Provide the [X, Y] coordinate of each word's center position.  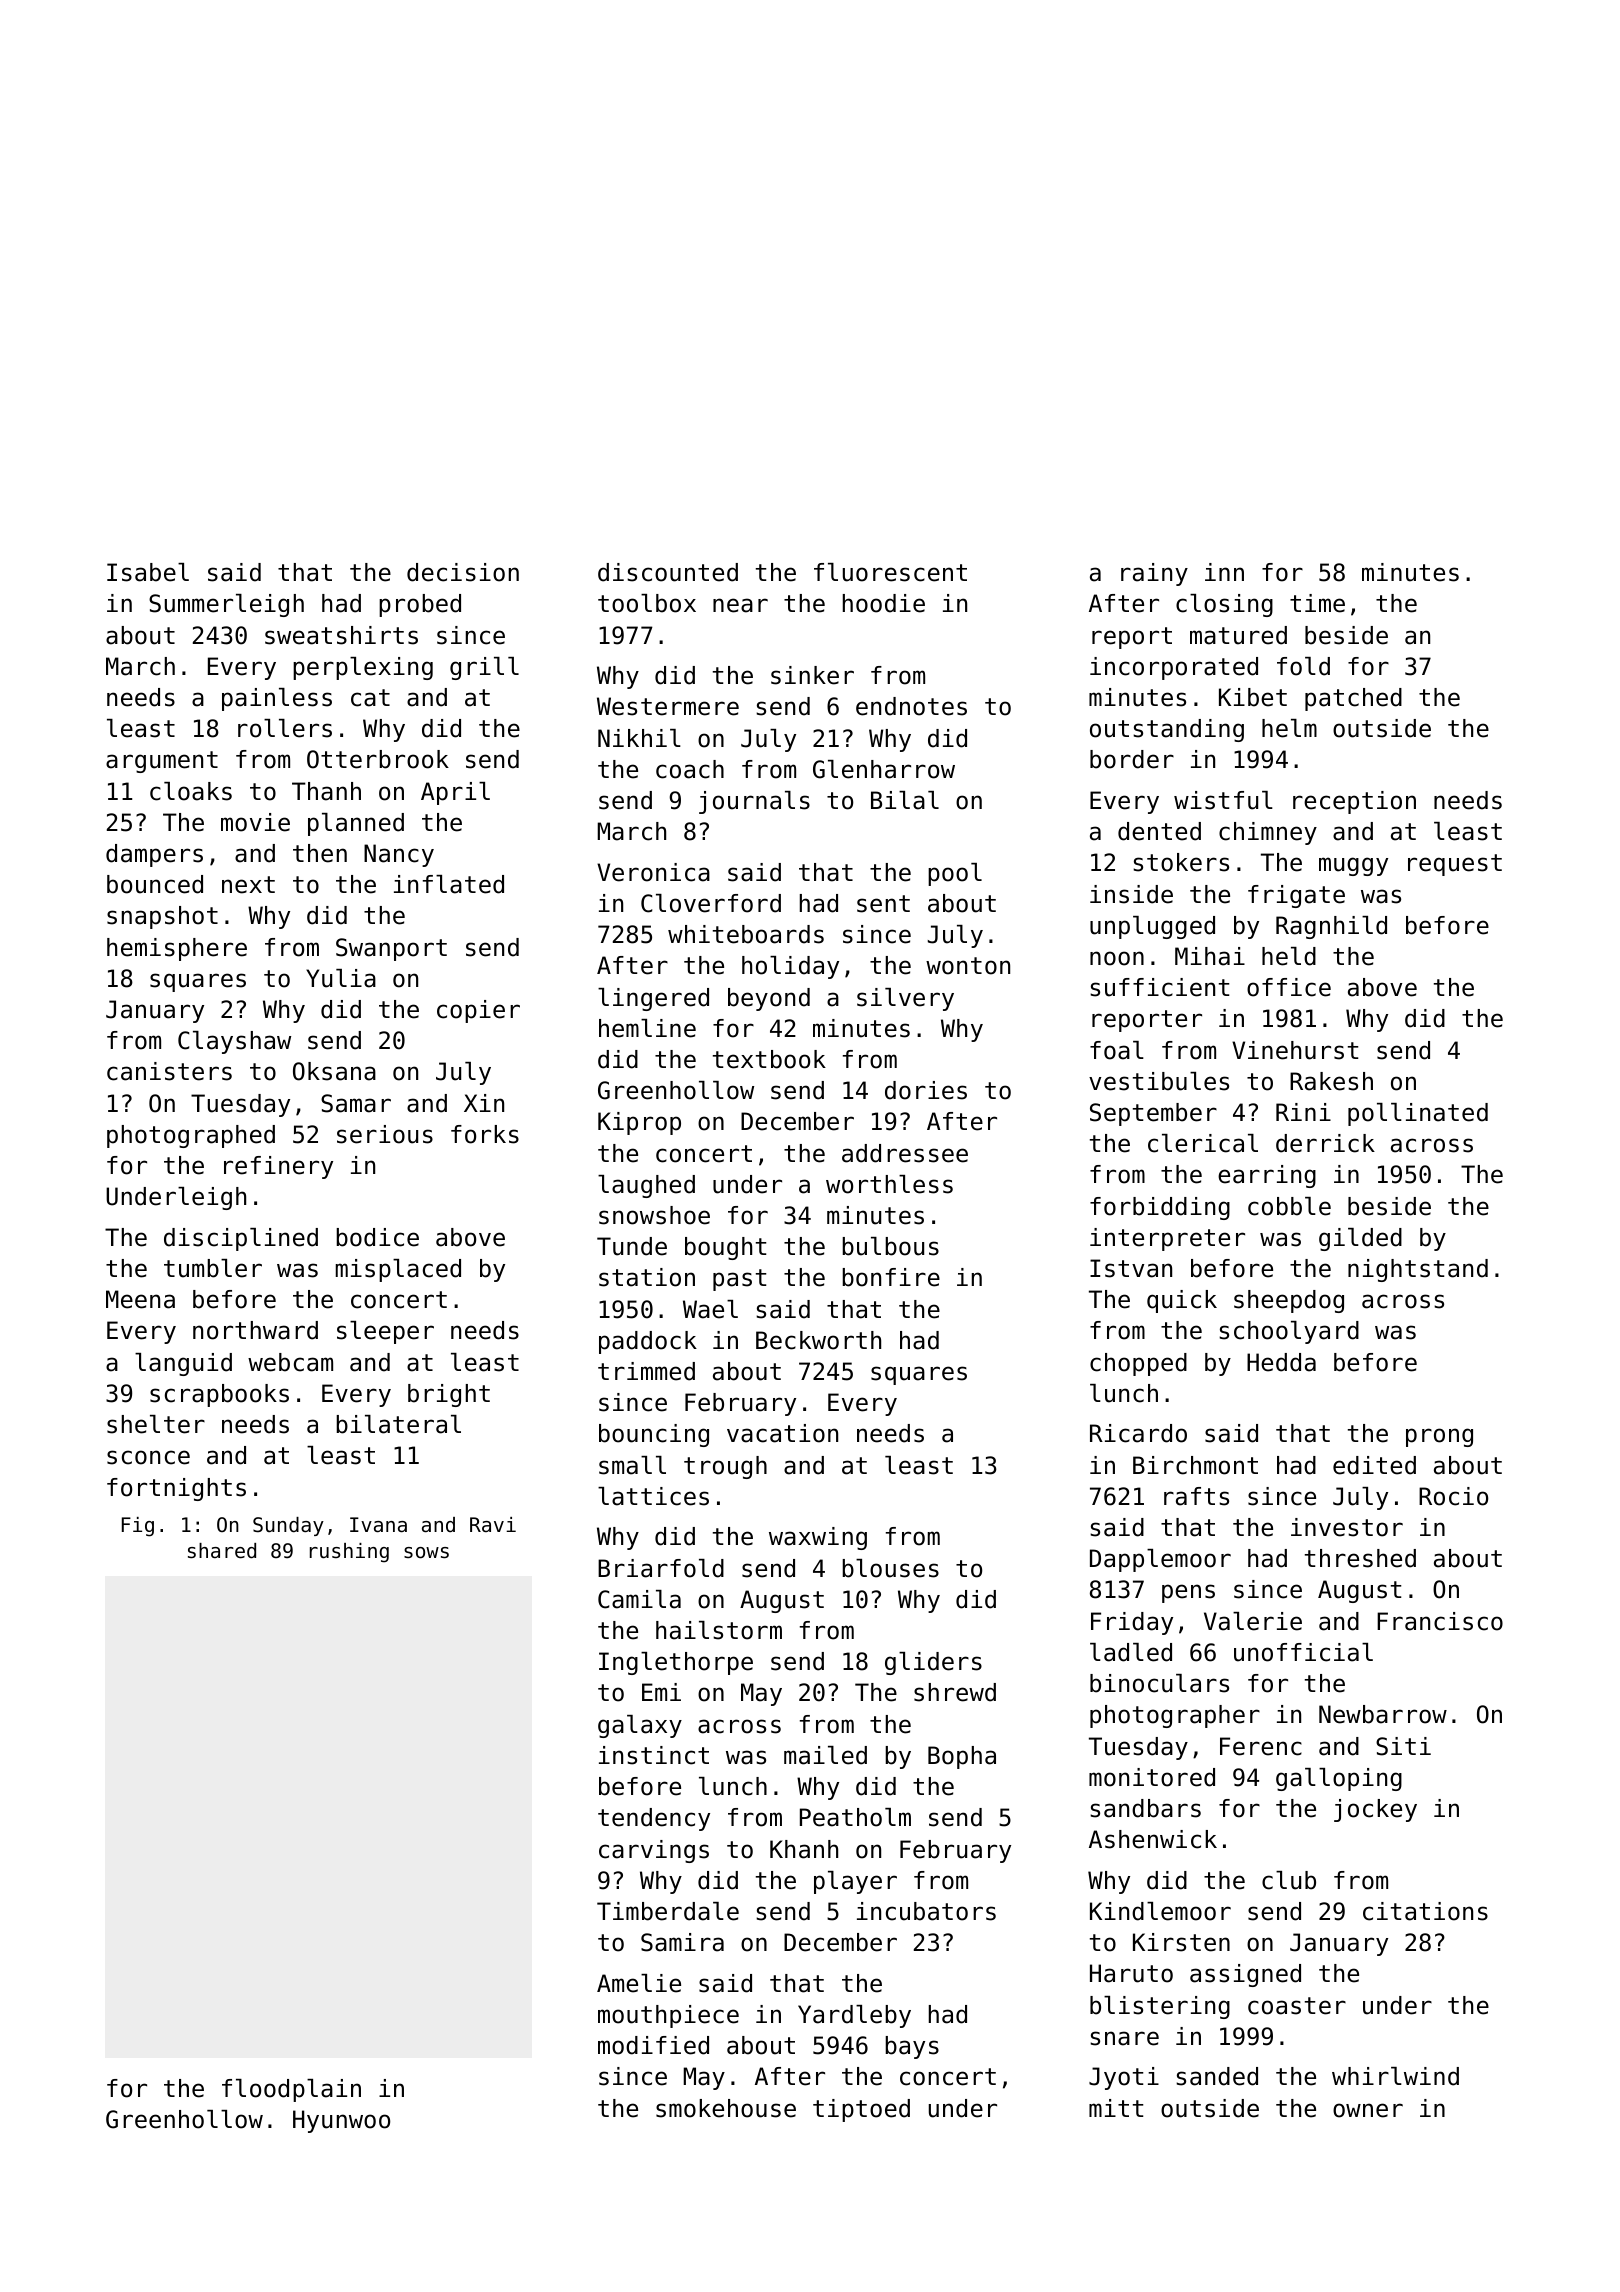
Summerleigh [226, 605]
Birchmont [1195, 1465]
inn [1224, 572]
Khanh [804, 1849]
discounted [668, 572]
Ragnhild [1331, 927]
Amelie [639, 1983]
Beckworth [818, 1340]
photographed [191, 1136]
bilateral [398, 1424]
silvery [905, 999]
